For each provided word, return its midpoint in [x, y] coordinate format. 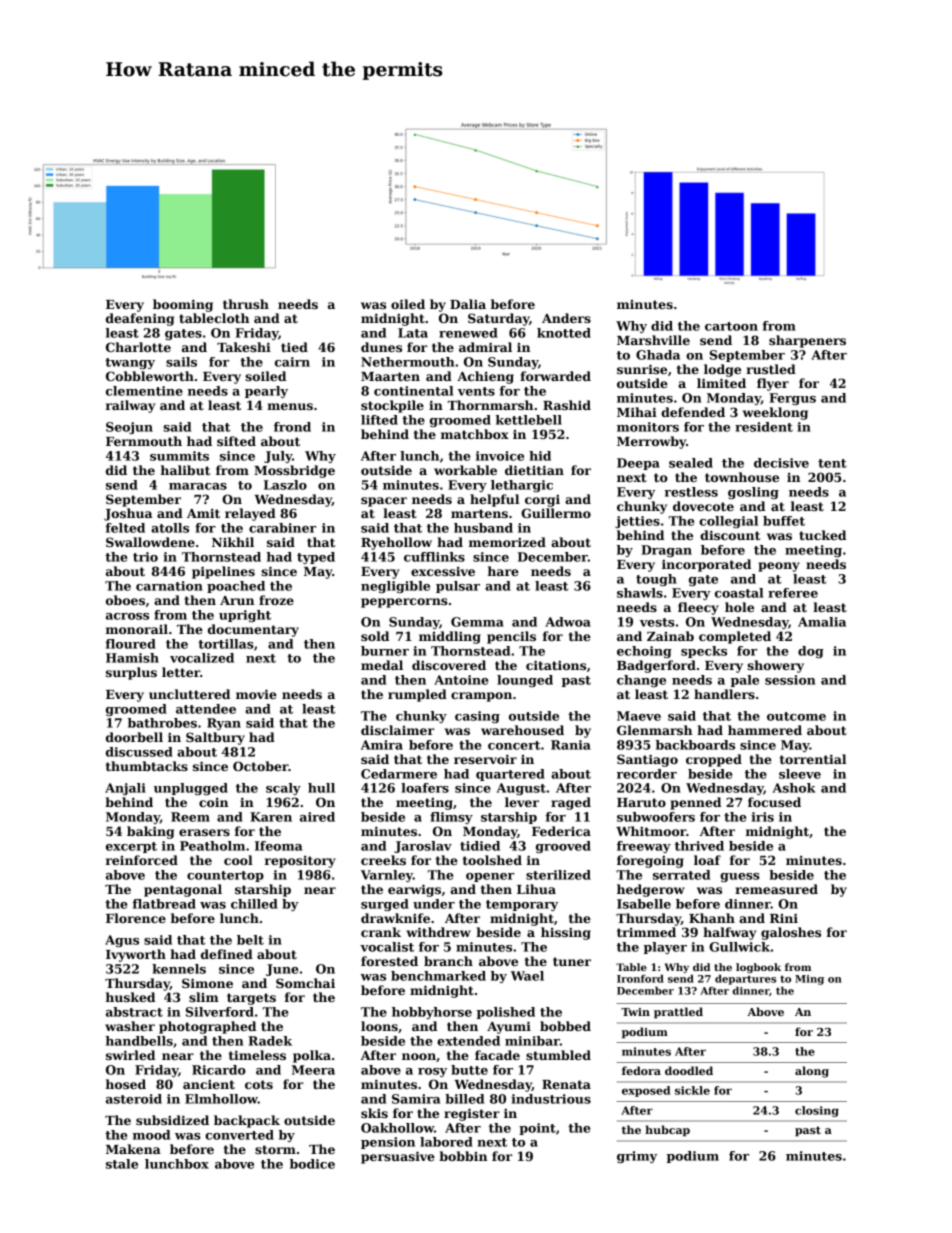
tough [656, 580]
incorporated [706, 565]
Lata [413, 333]
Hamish [132, 658]
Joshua [128, 514]
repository [300, 862]
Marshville [653, 340]
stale [122, 1164]
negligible [395, 587]
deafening [140, 319]
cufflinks [434, 557]
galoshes [791, 933]
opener [490, 877]
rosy [432, 1072]
